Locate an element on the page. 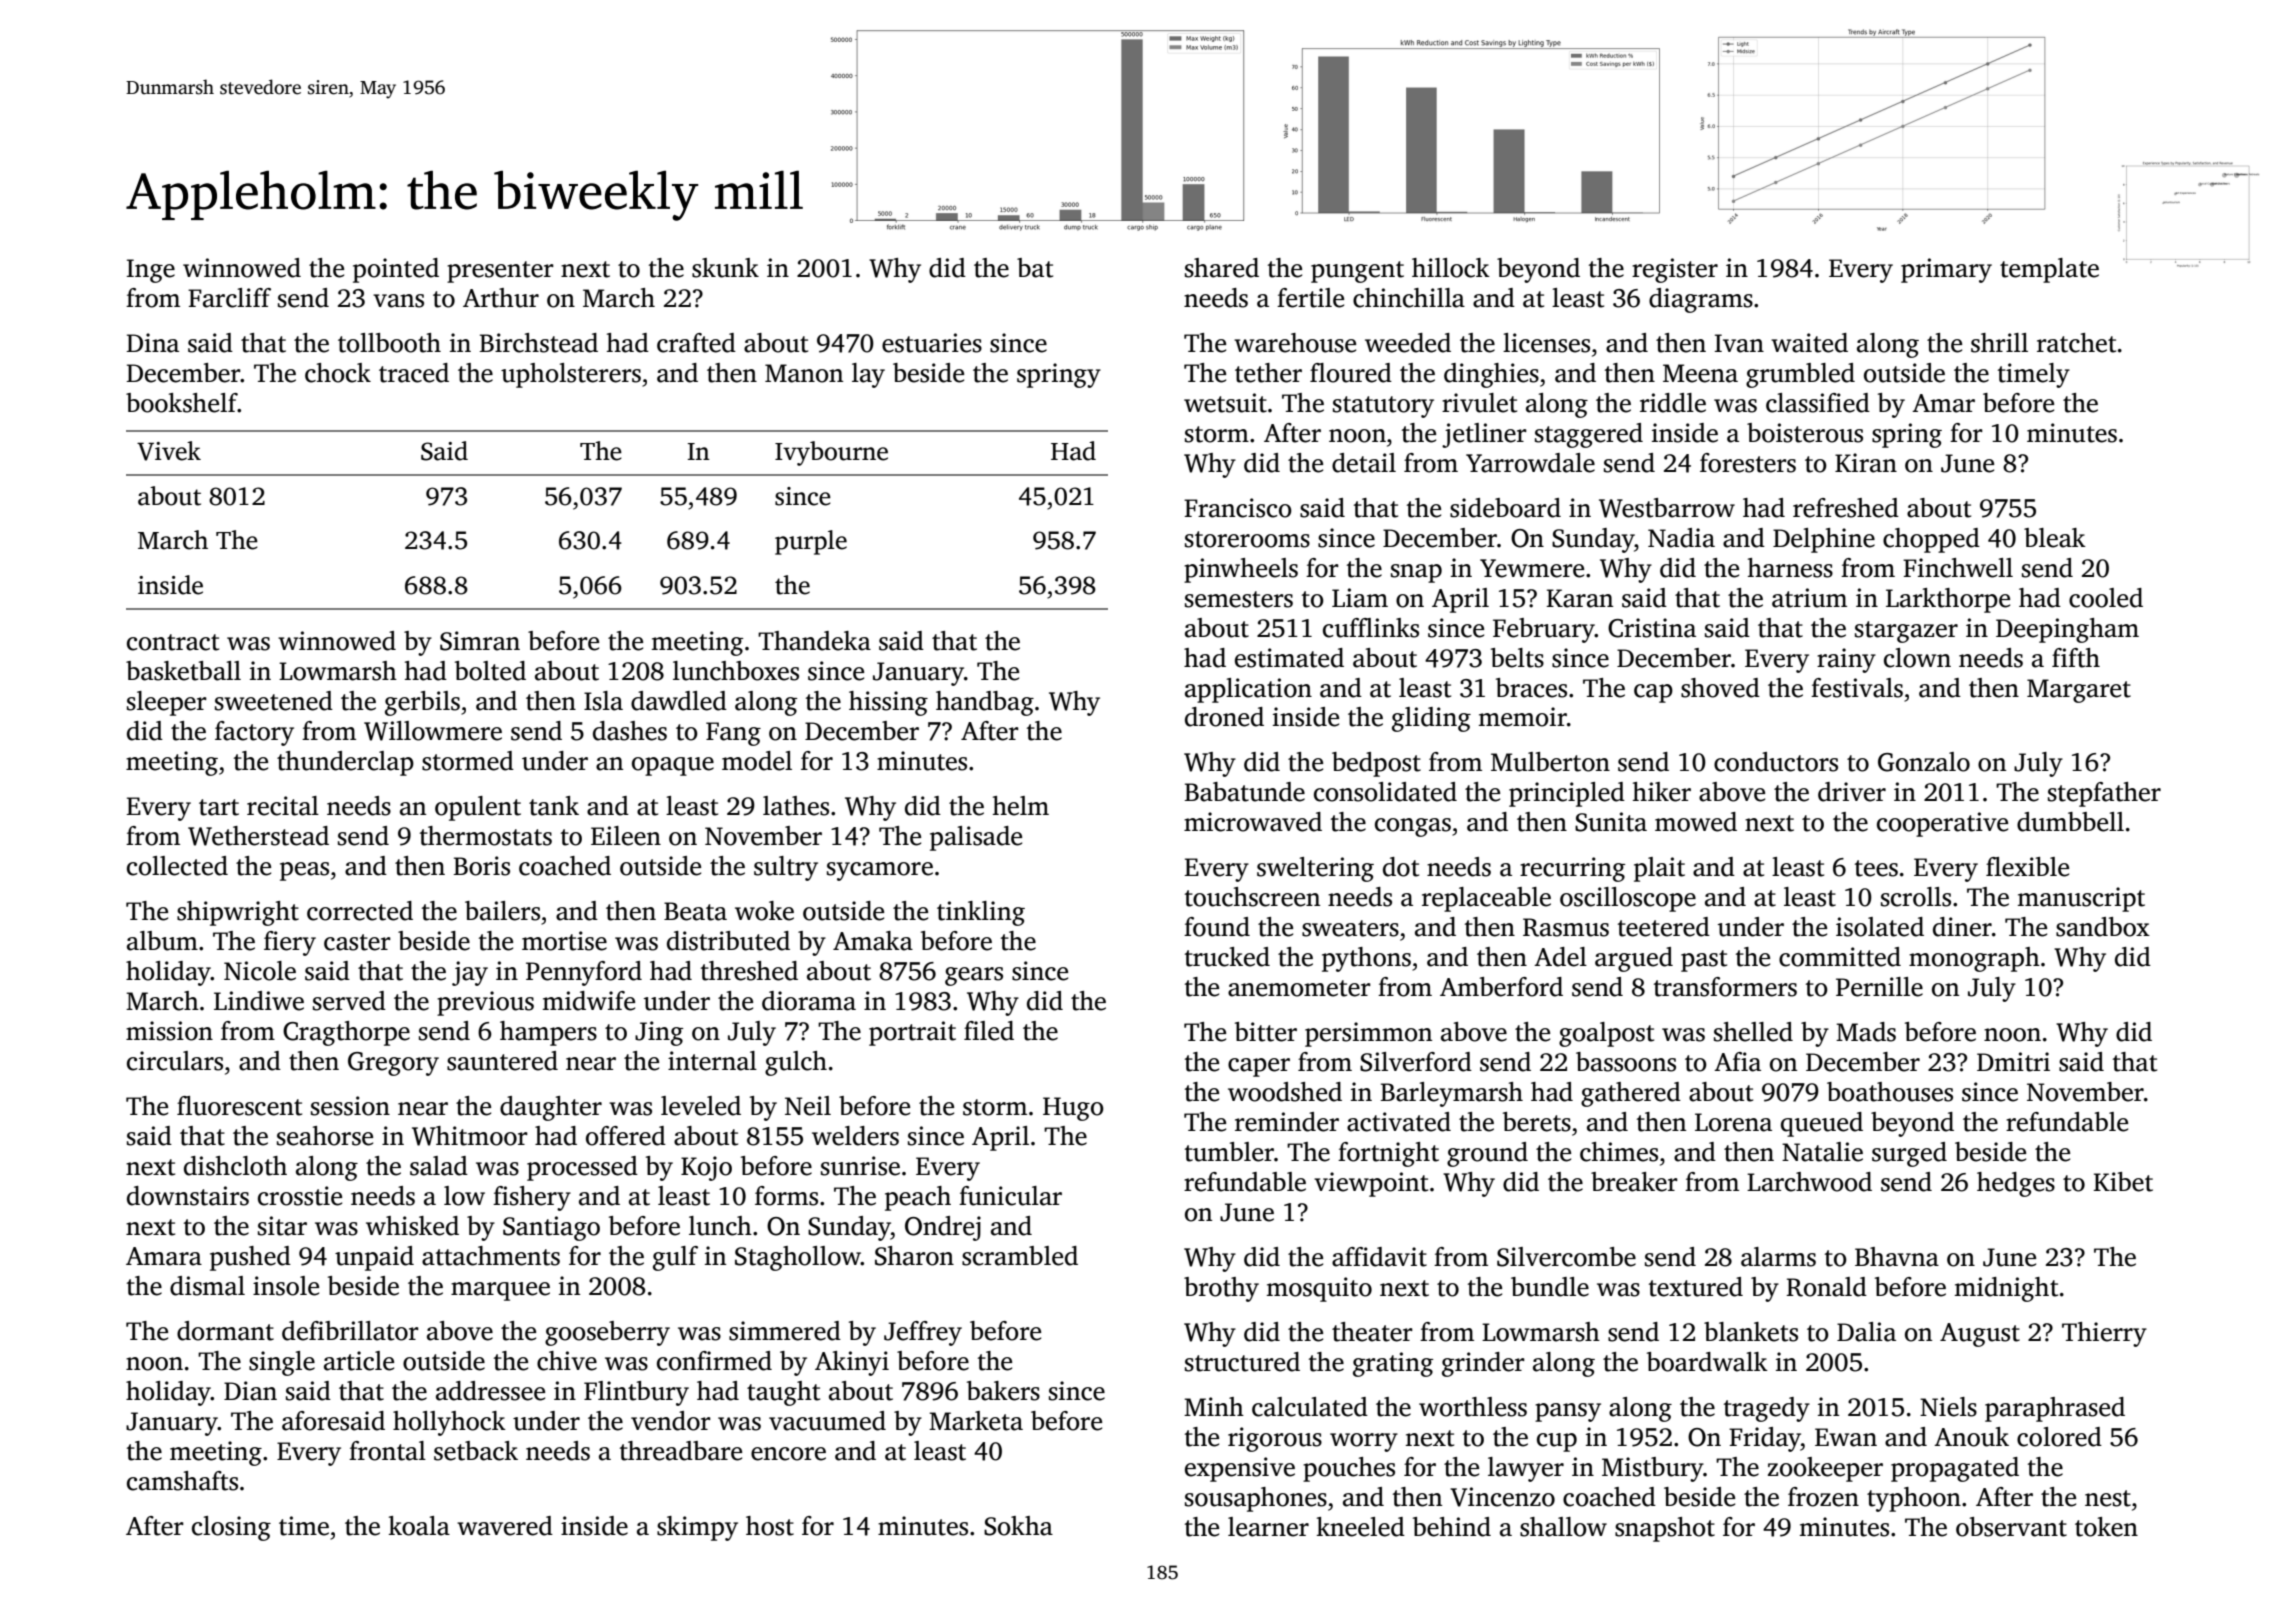 The image size is (2292, 1620). estuaries is located at coordinates (932, 343).
